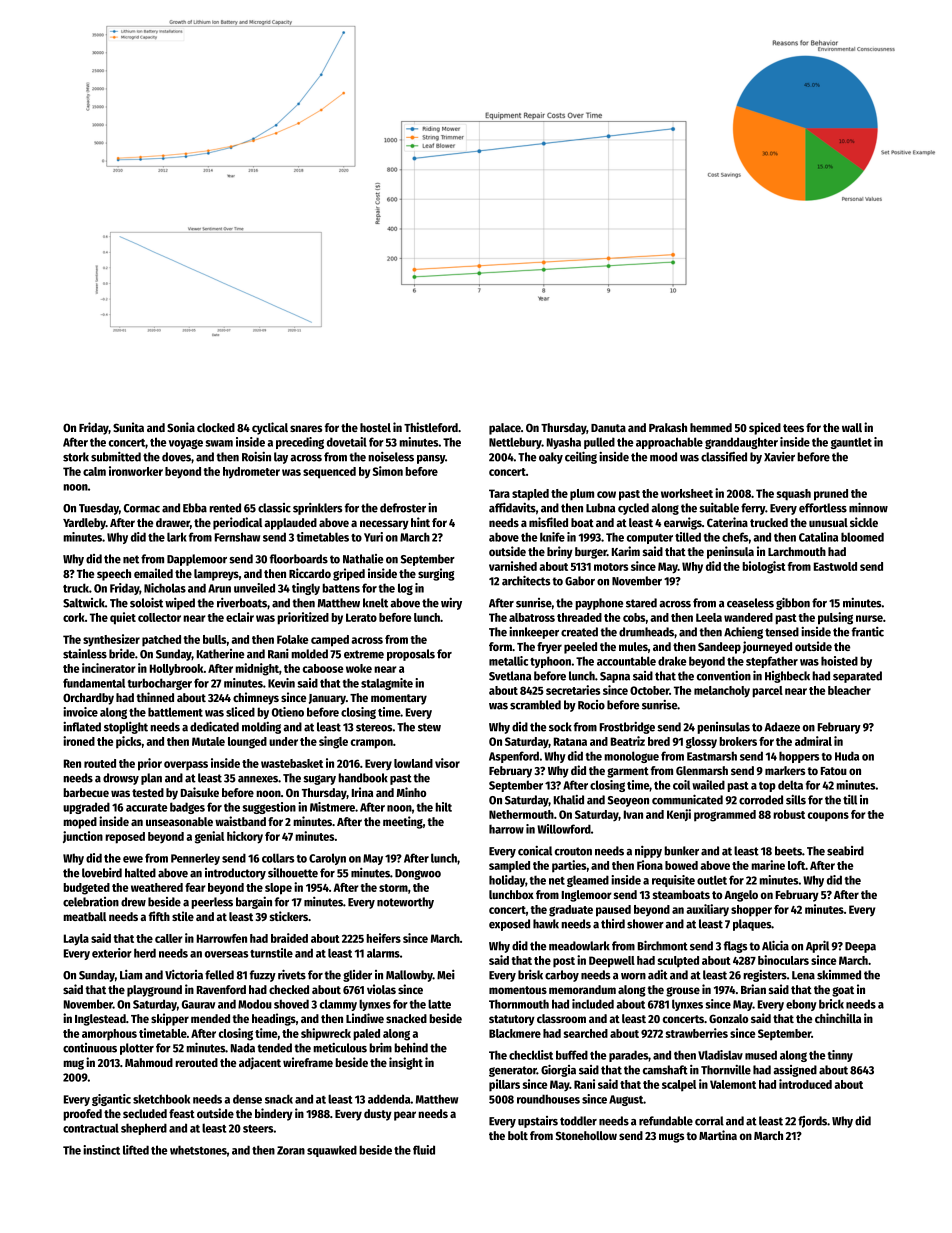 The height and width of the screenshot is (1233, 952). What do you see at coordinates (709, 617) in the screenshot?
I see `Leela` at bounding box center [709, 617].
